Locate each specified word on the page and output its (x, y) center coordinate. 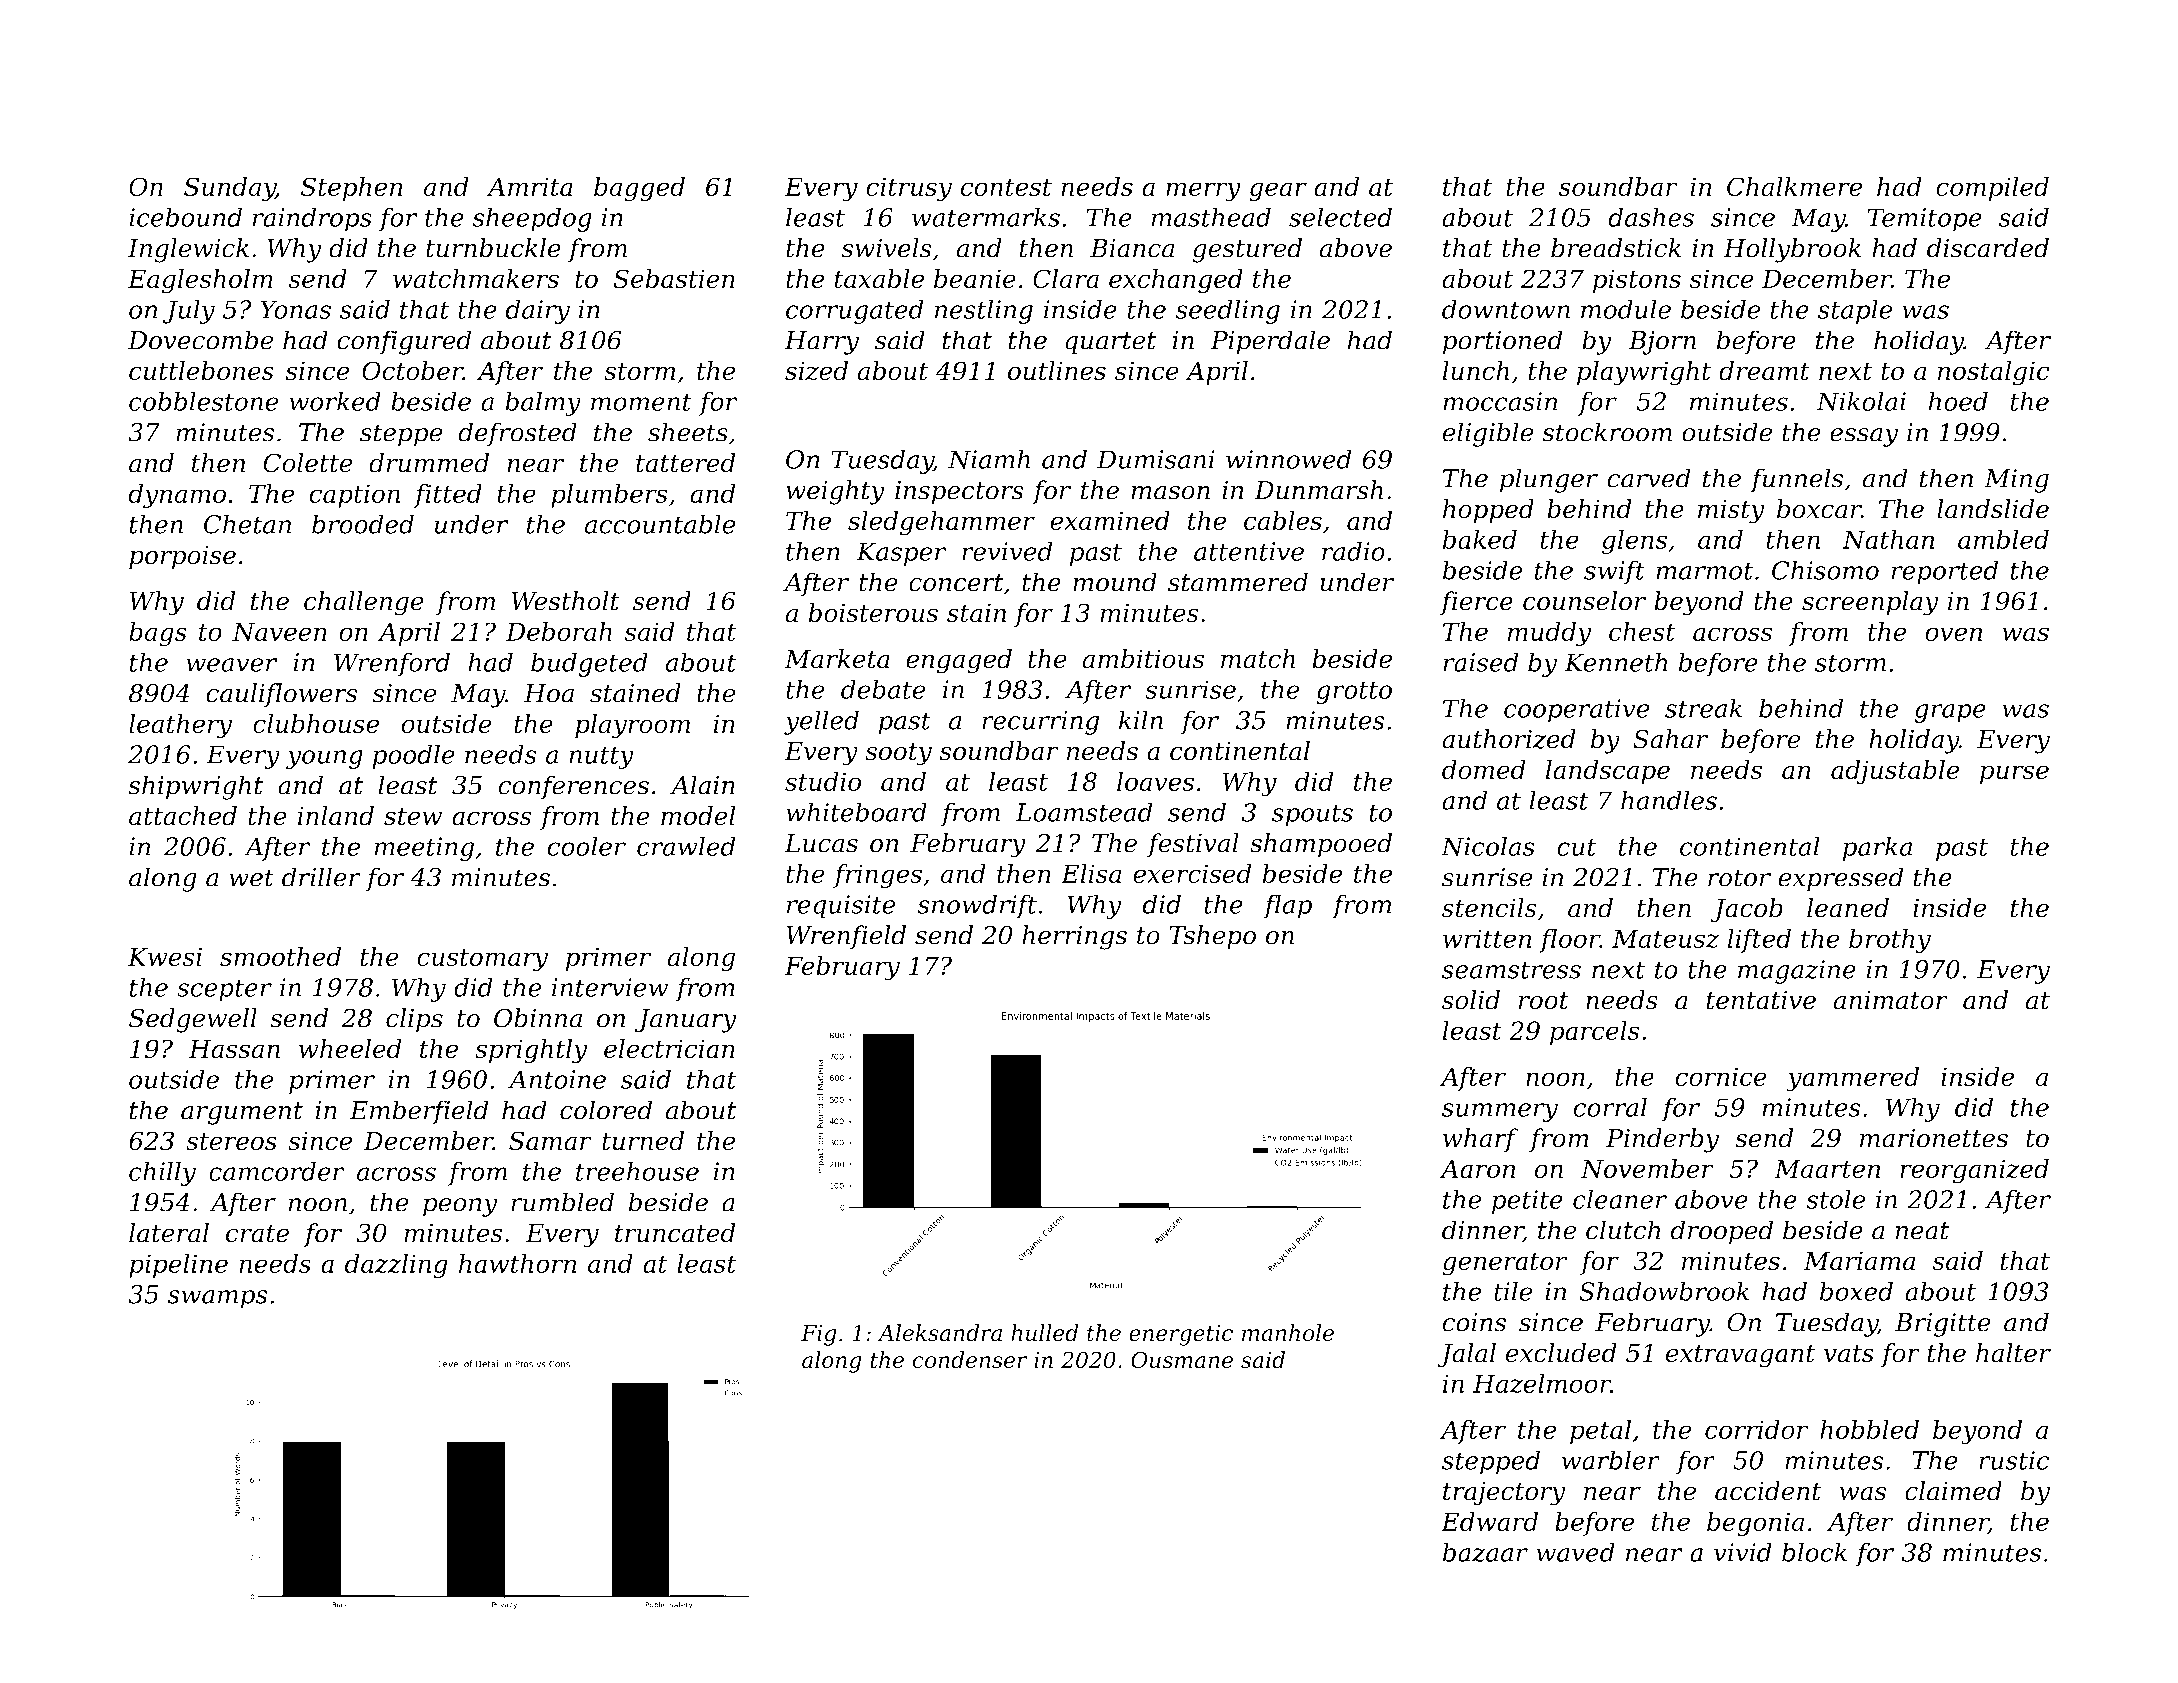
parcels (1595, 1033)
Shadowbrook (1664, 1291)
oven (1953, 634)
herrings (1074, 937)
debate (883, 689)
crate (257, 1234)
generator (1504, 1264)
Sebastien (674, 279)
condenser (970, 1360)
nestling (984, 311)
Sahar (1670, 739)
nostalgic (1994, 373)
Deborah (559, 631)
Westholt (566, 601)
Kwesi (165, 956)
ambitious (1143, 659)
